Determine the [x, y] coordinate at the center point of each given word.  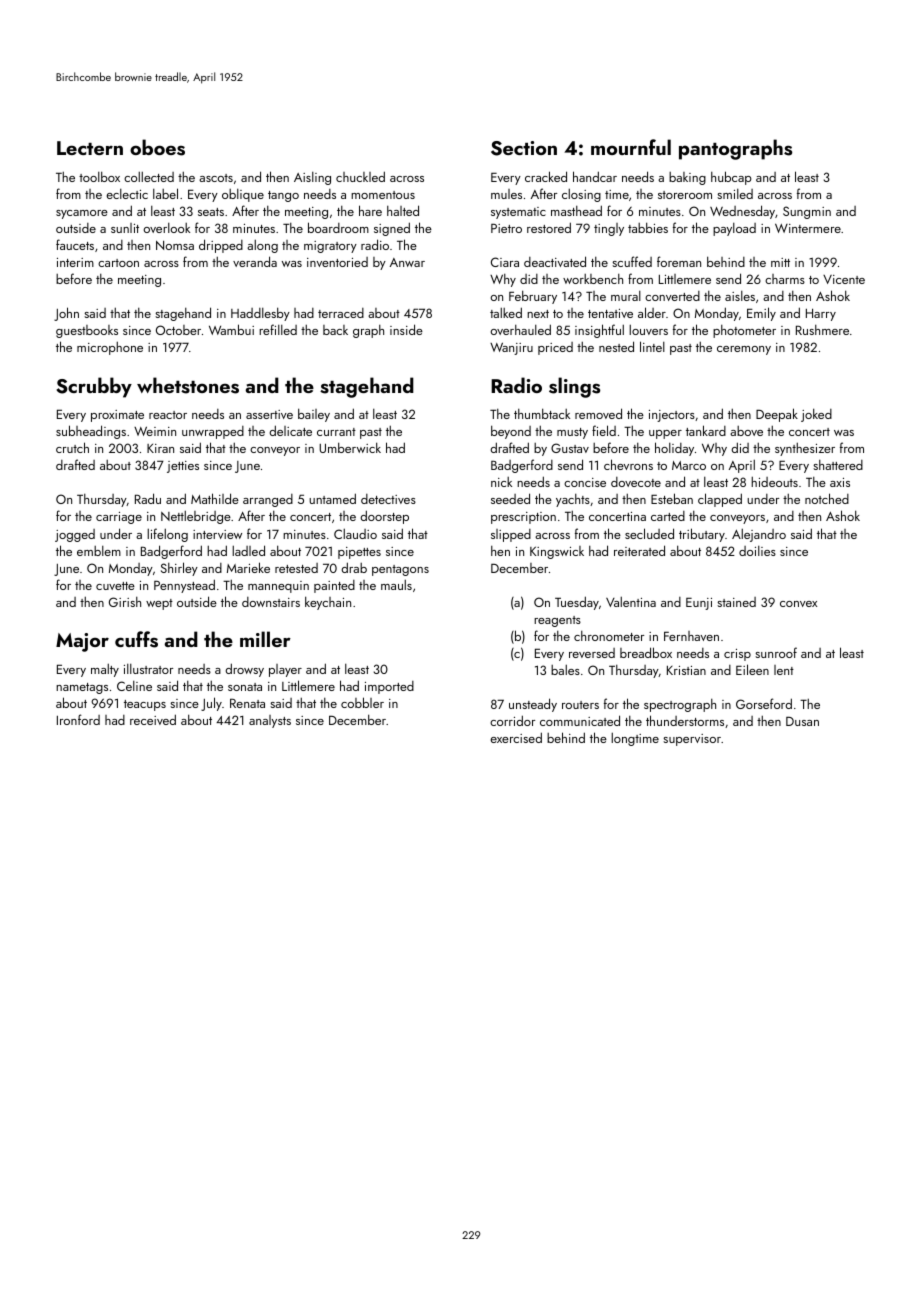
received [153, 719]
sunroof [776, 652]
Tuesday [577, 603]
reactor [168, 415]
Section [524, 148]
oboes [157, 147]
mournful [631, 147]
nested [616, 346]
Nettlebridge [196, 517]
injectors [672, 416]
